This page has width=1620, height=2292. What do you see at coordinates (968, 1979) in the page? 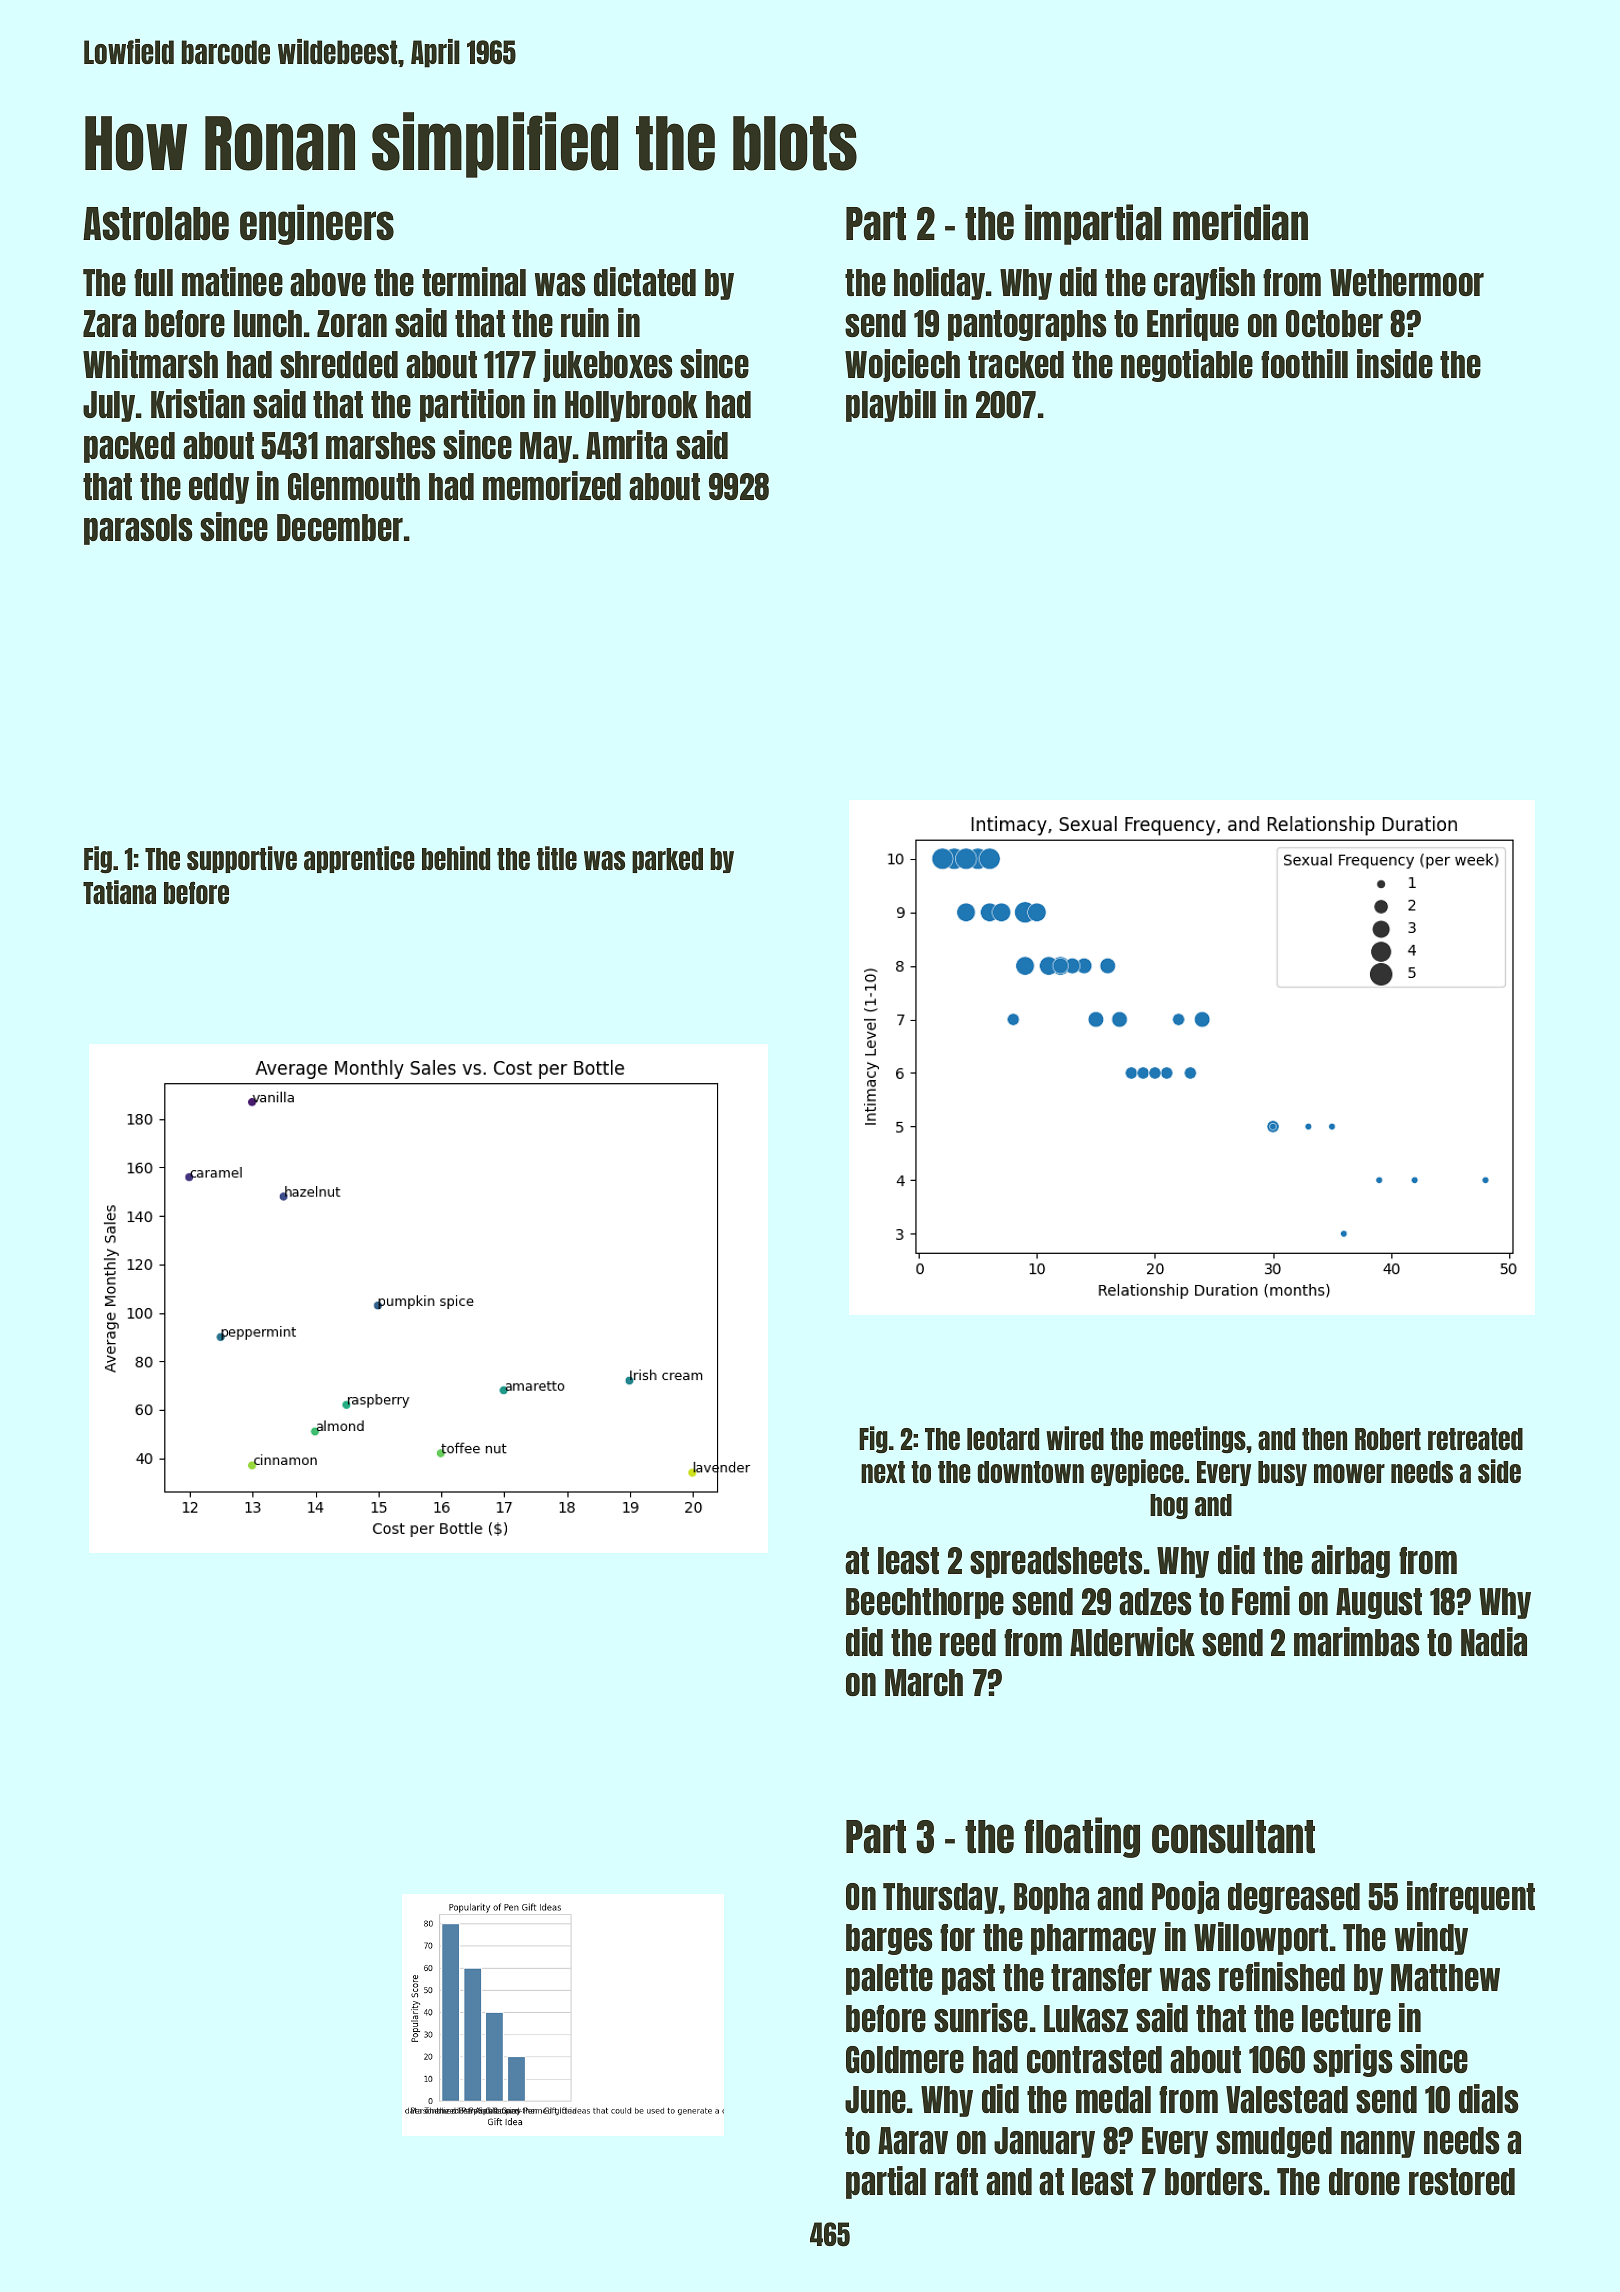
I see `past` at bounding box center [968, 1979].
